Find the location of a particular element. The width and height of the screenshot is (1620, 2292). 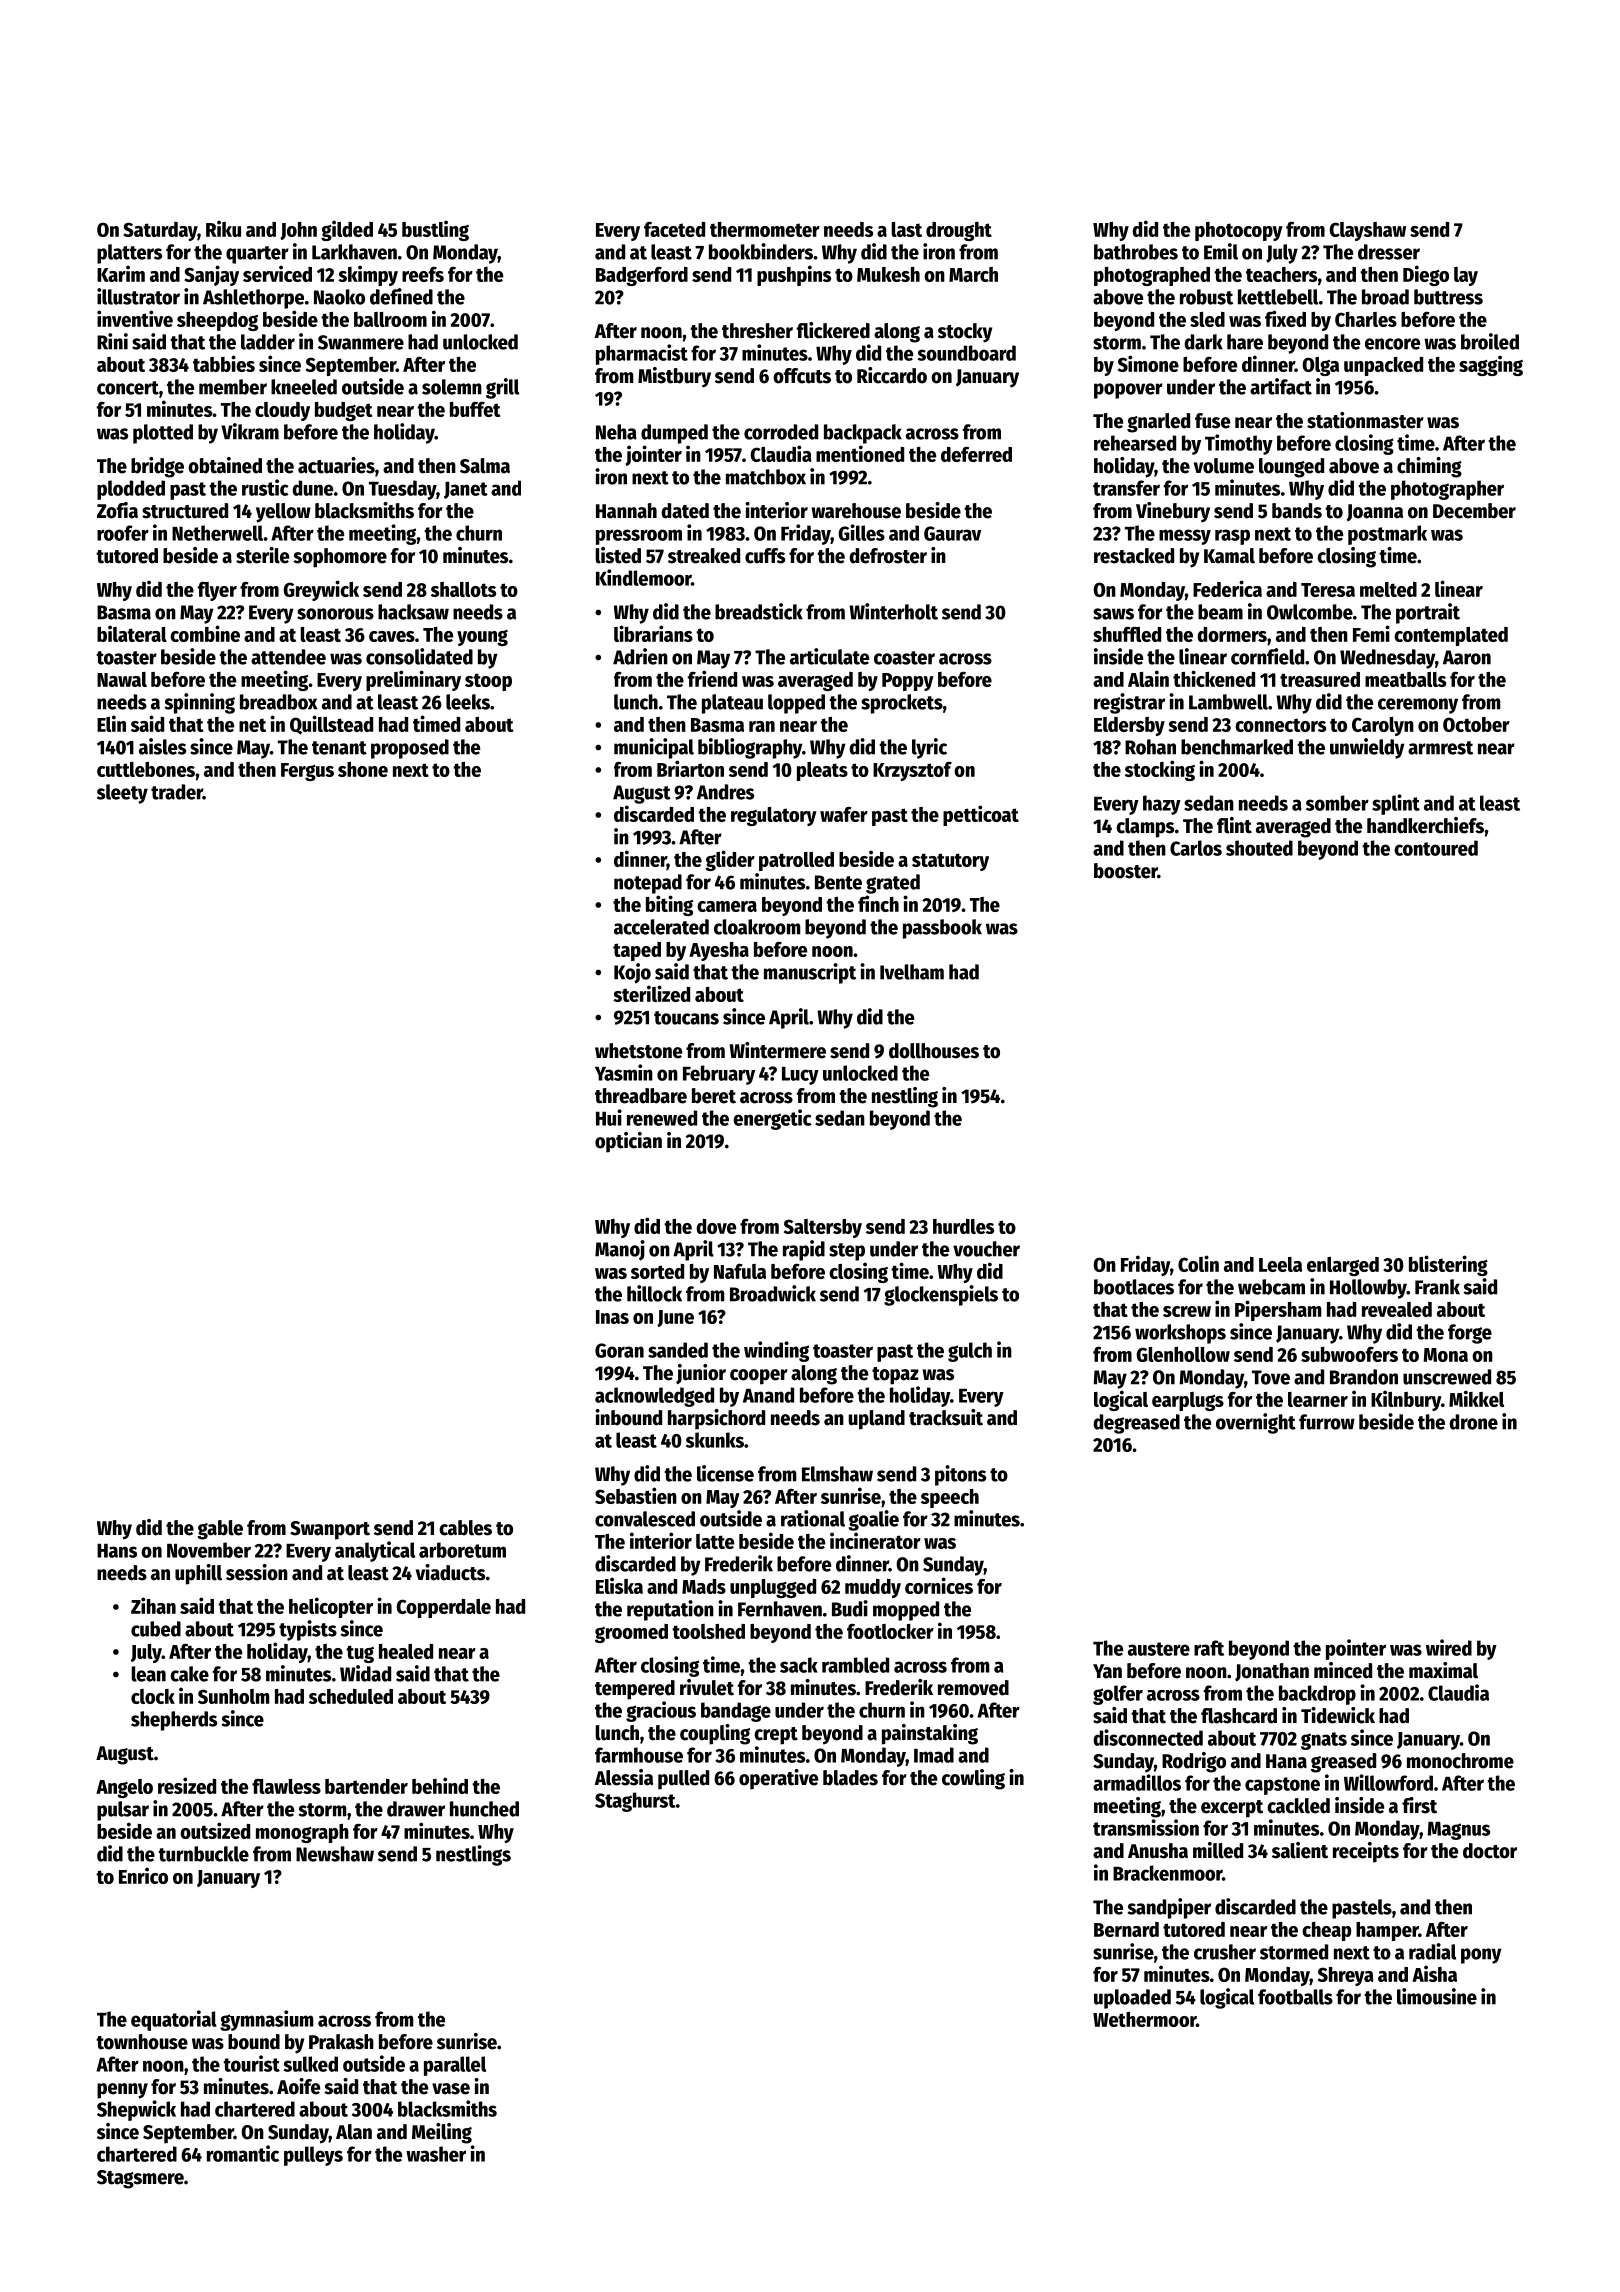

pulleys is located at coordinates (313, 2156).
